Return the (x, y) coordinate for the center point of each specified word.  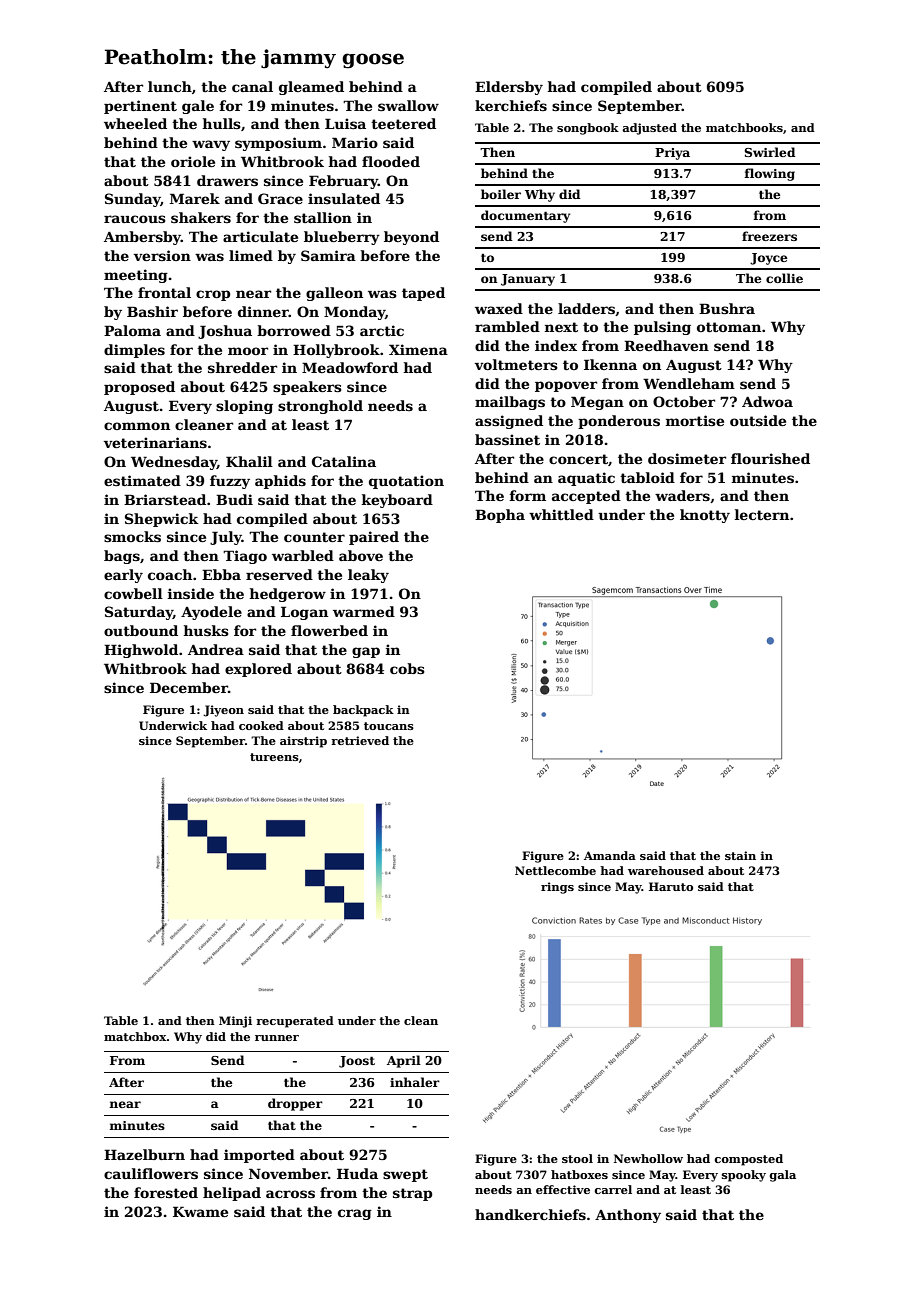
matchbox (135, 1036)
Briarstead (165, 499)
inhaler (415, 1082)
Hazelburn (144, 1154)
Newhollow (648, 1158)
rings (557, 888)
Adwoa (767, 401)
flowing (770, 174)
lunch (170, 86)
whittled (561, 514)
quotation (406, 482)
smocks (132, 536)
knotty (705, 516)
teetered (403, 123)
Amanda (610, 855)
